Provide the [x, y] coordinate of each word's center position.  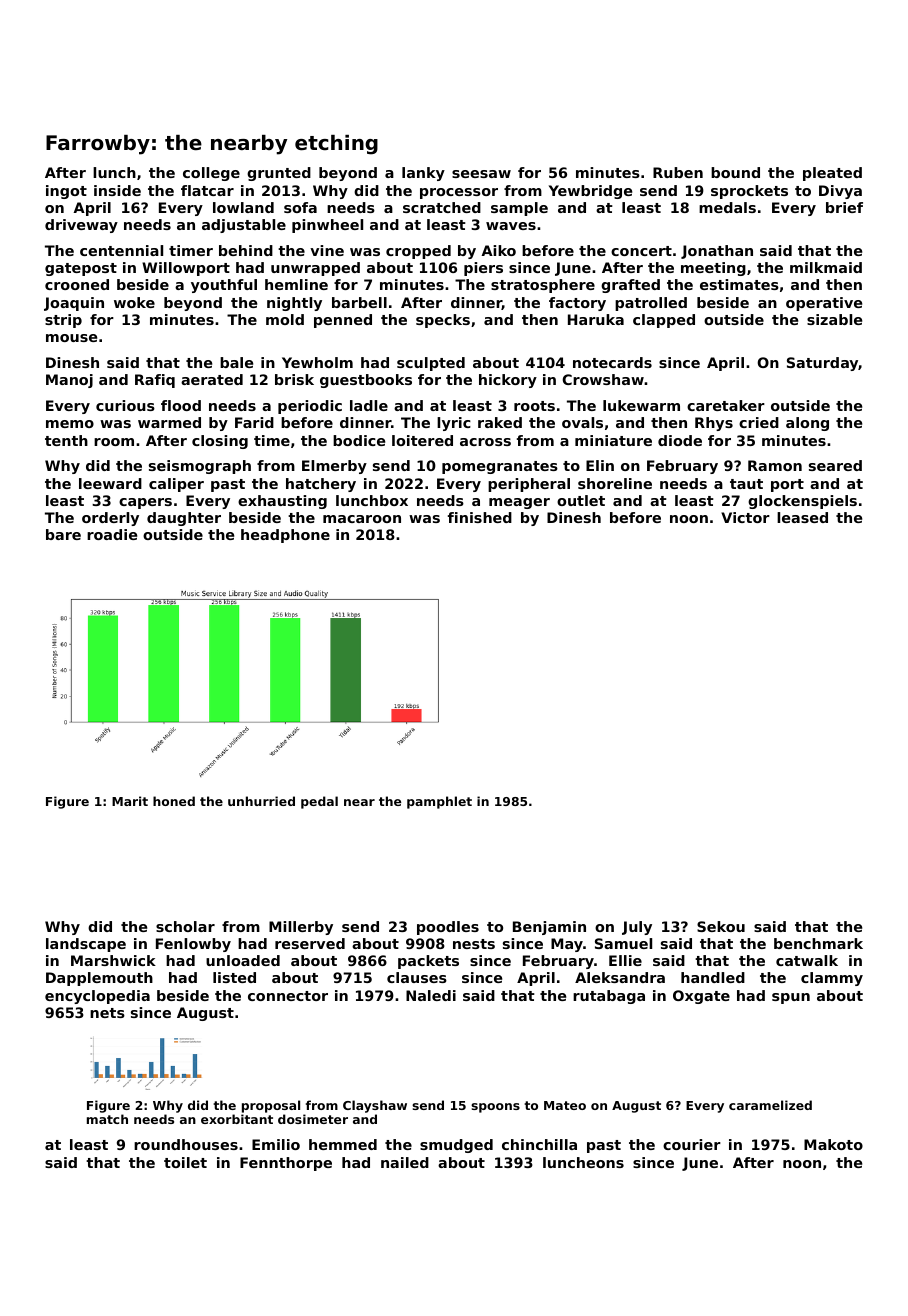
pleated [832, 174]
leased [802, 517]
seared [835, 465]
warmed [169, 422]
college [211, 174]
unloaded [243, 960]
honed [174, 801]
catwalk [807, 960]
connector [288, 996]
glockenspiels [802, 502]
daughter [184, 519]
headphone [285, 536]
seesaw [481, 174]
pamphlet [439, 802]
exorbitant [237, 1119]
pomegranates [500, 467]
